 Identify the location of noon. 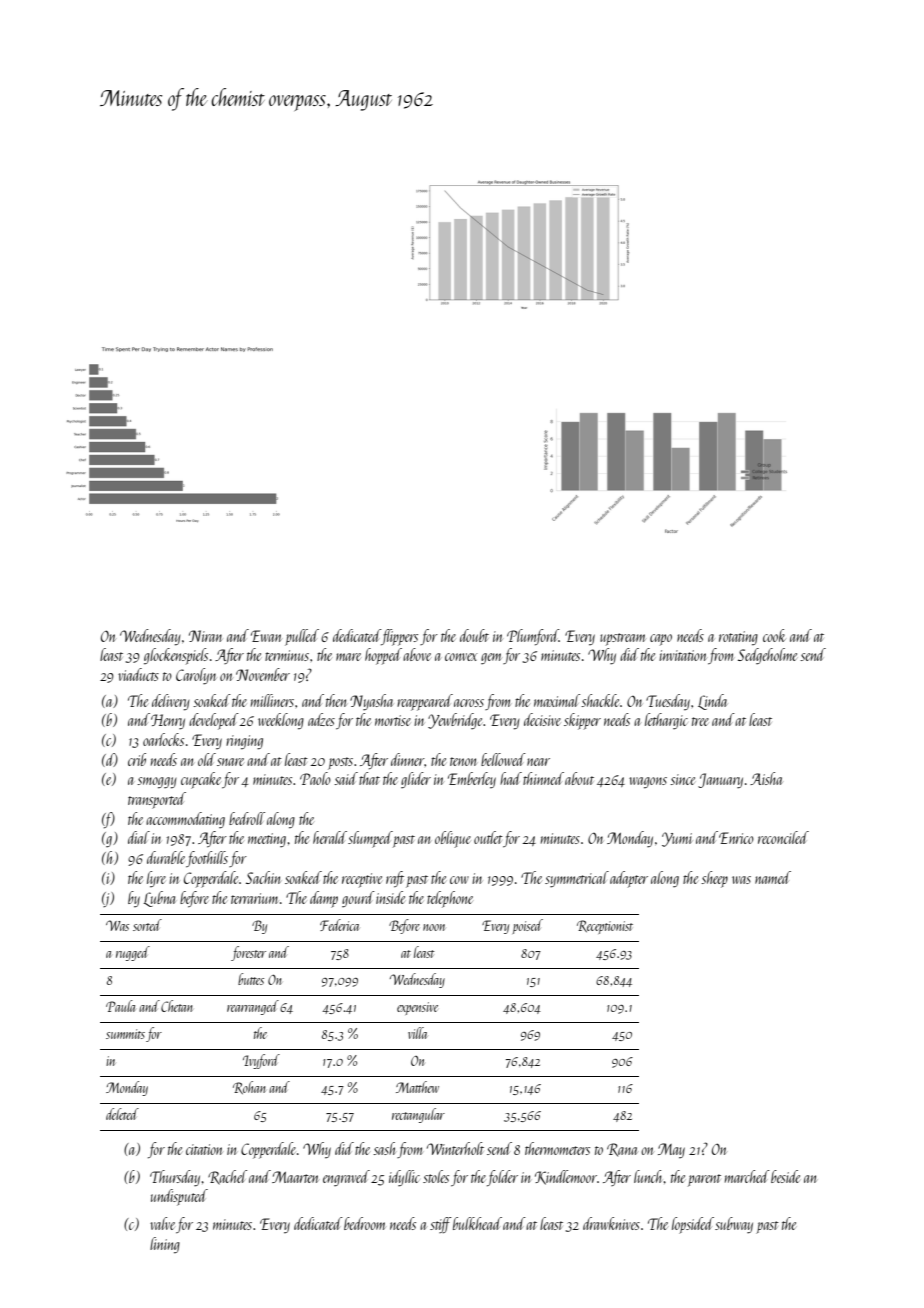
(434, 927).
